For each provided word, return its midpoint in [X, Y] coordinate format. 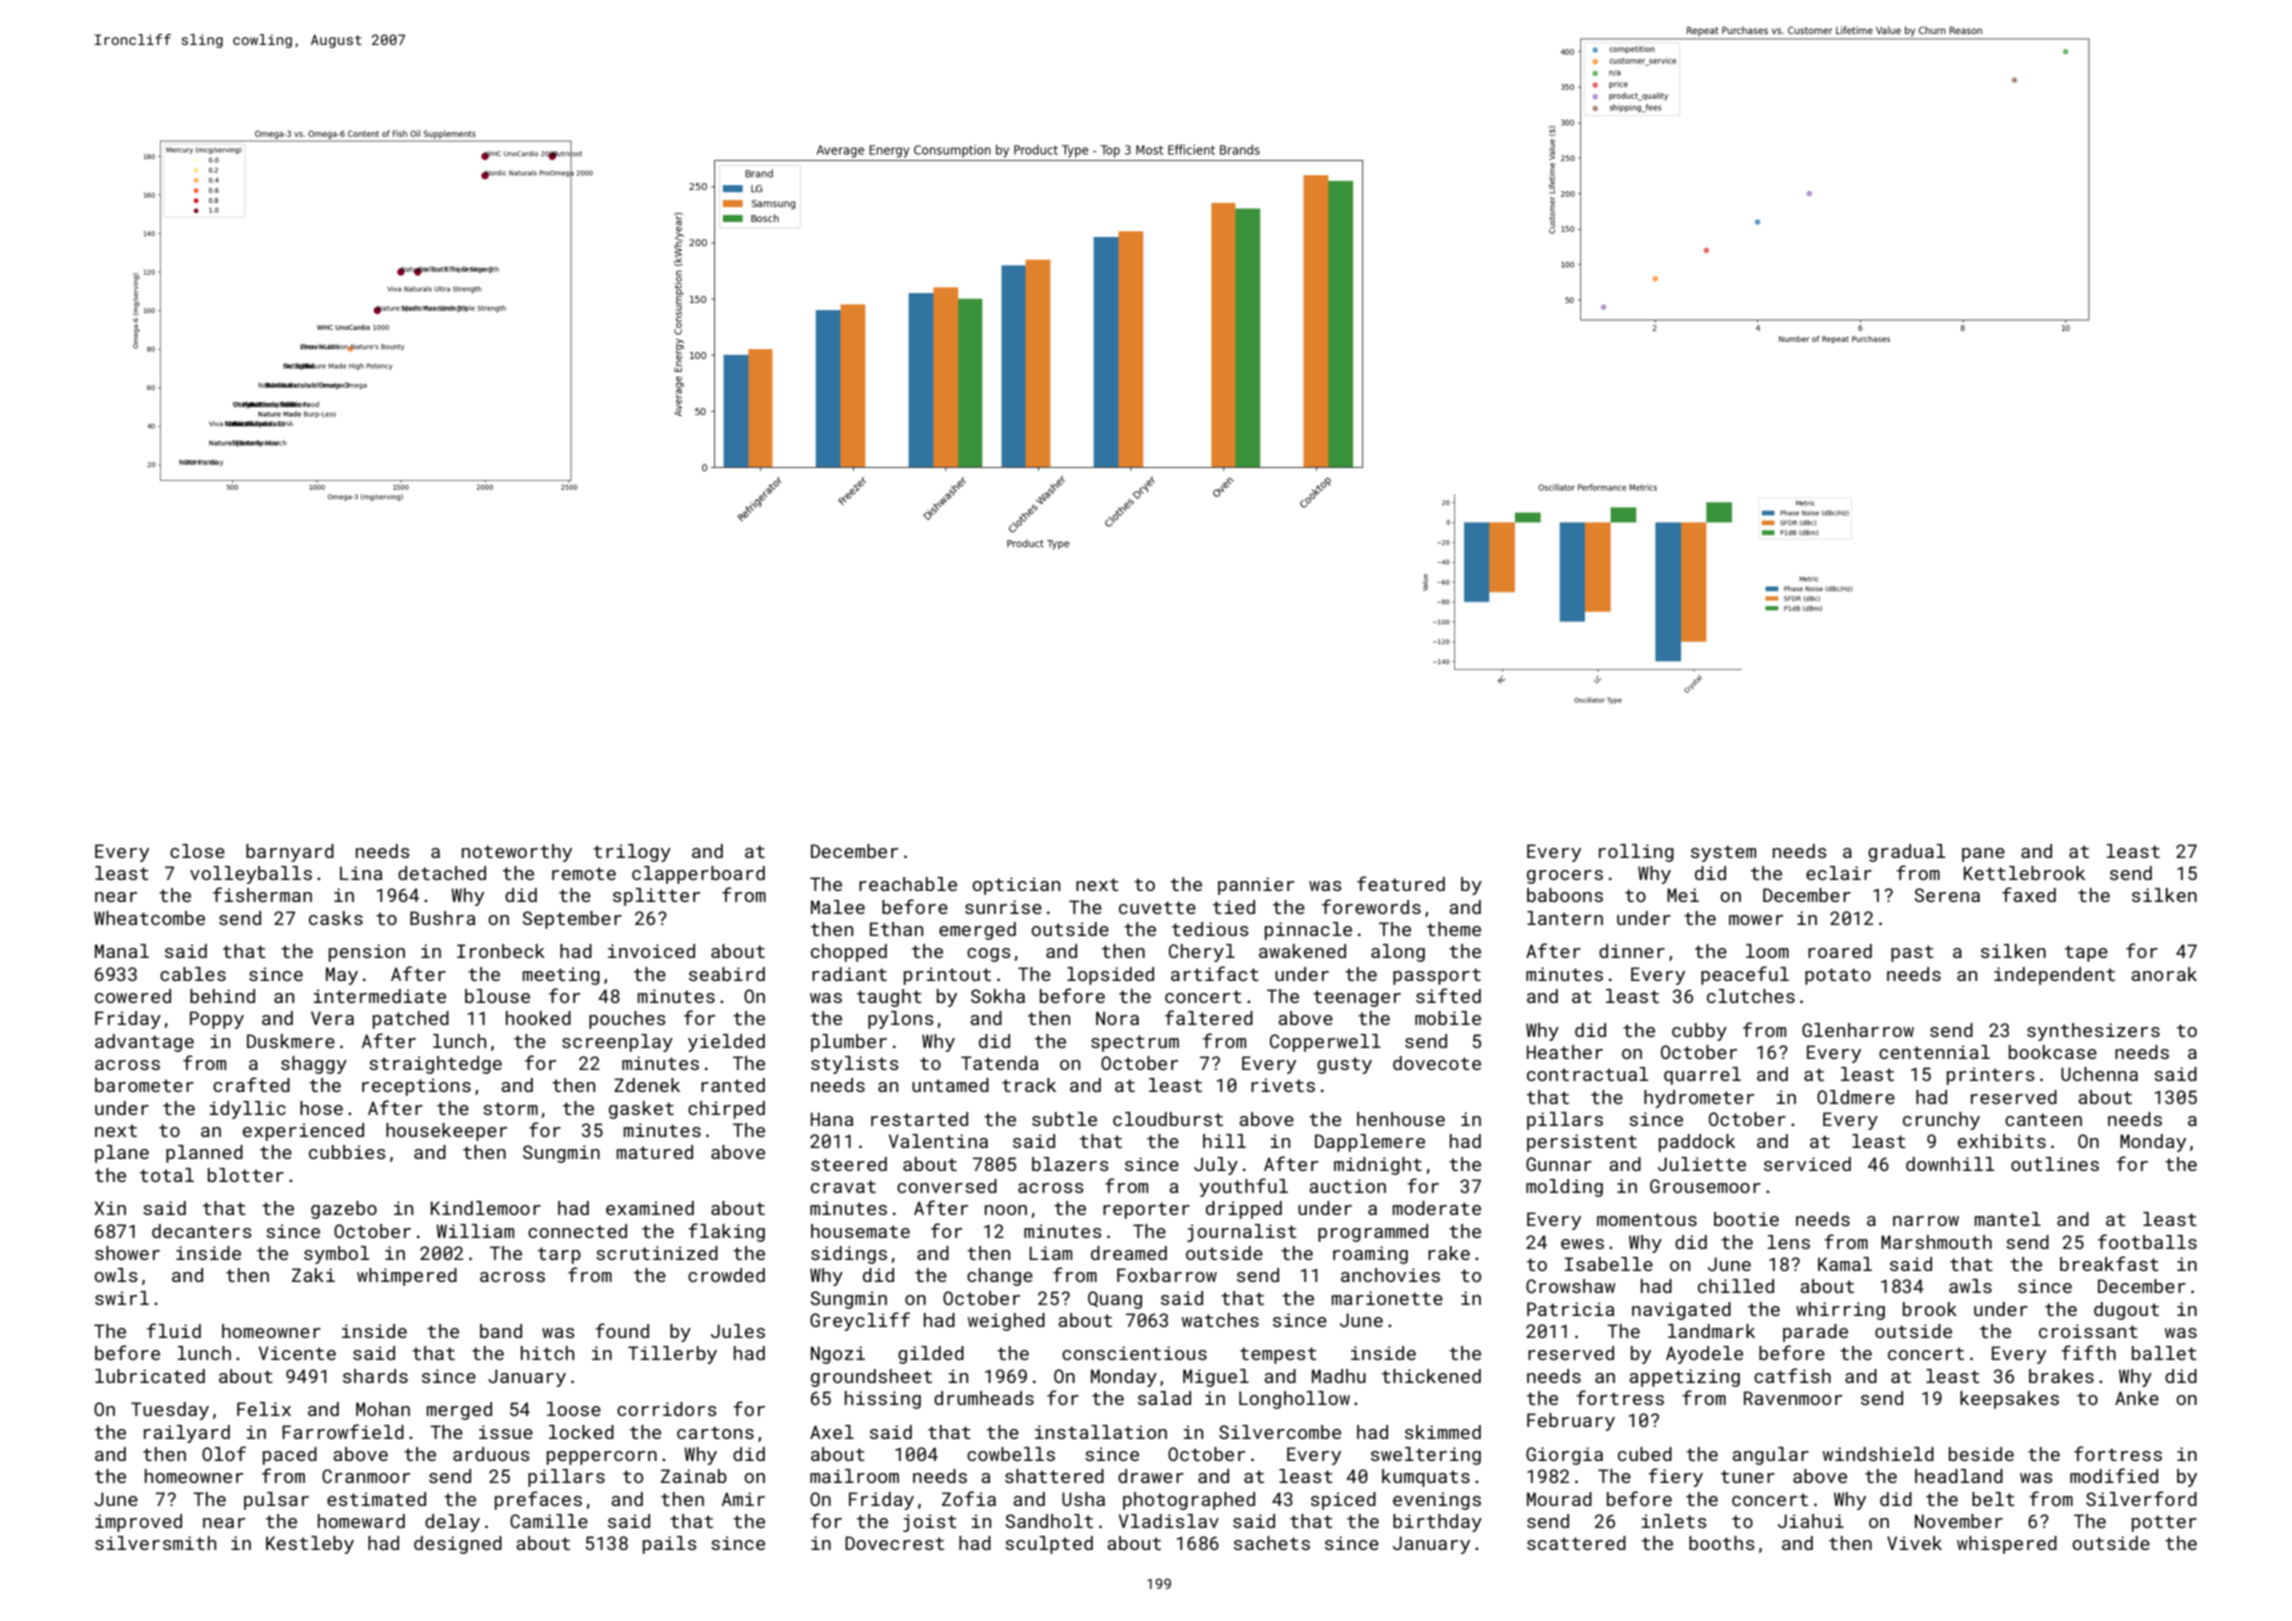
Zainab [694, 1476]
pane [1983, 855]
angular [1770, 1456]
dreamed [1129, 1253]
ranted [733, 1085]
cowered [133, 996]
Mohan [383, 1409]
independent [2054, 976]
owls [116, 1275]
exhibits [2002, 1141]
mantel [2008, 1219]
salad [1164, 1398]
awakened [1302, 951]
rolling [1636, 853]
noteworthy [517, 853]
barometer [144, 1085]
